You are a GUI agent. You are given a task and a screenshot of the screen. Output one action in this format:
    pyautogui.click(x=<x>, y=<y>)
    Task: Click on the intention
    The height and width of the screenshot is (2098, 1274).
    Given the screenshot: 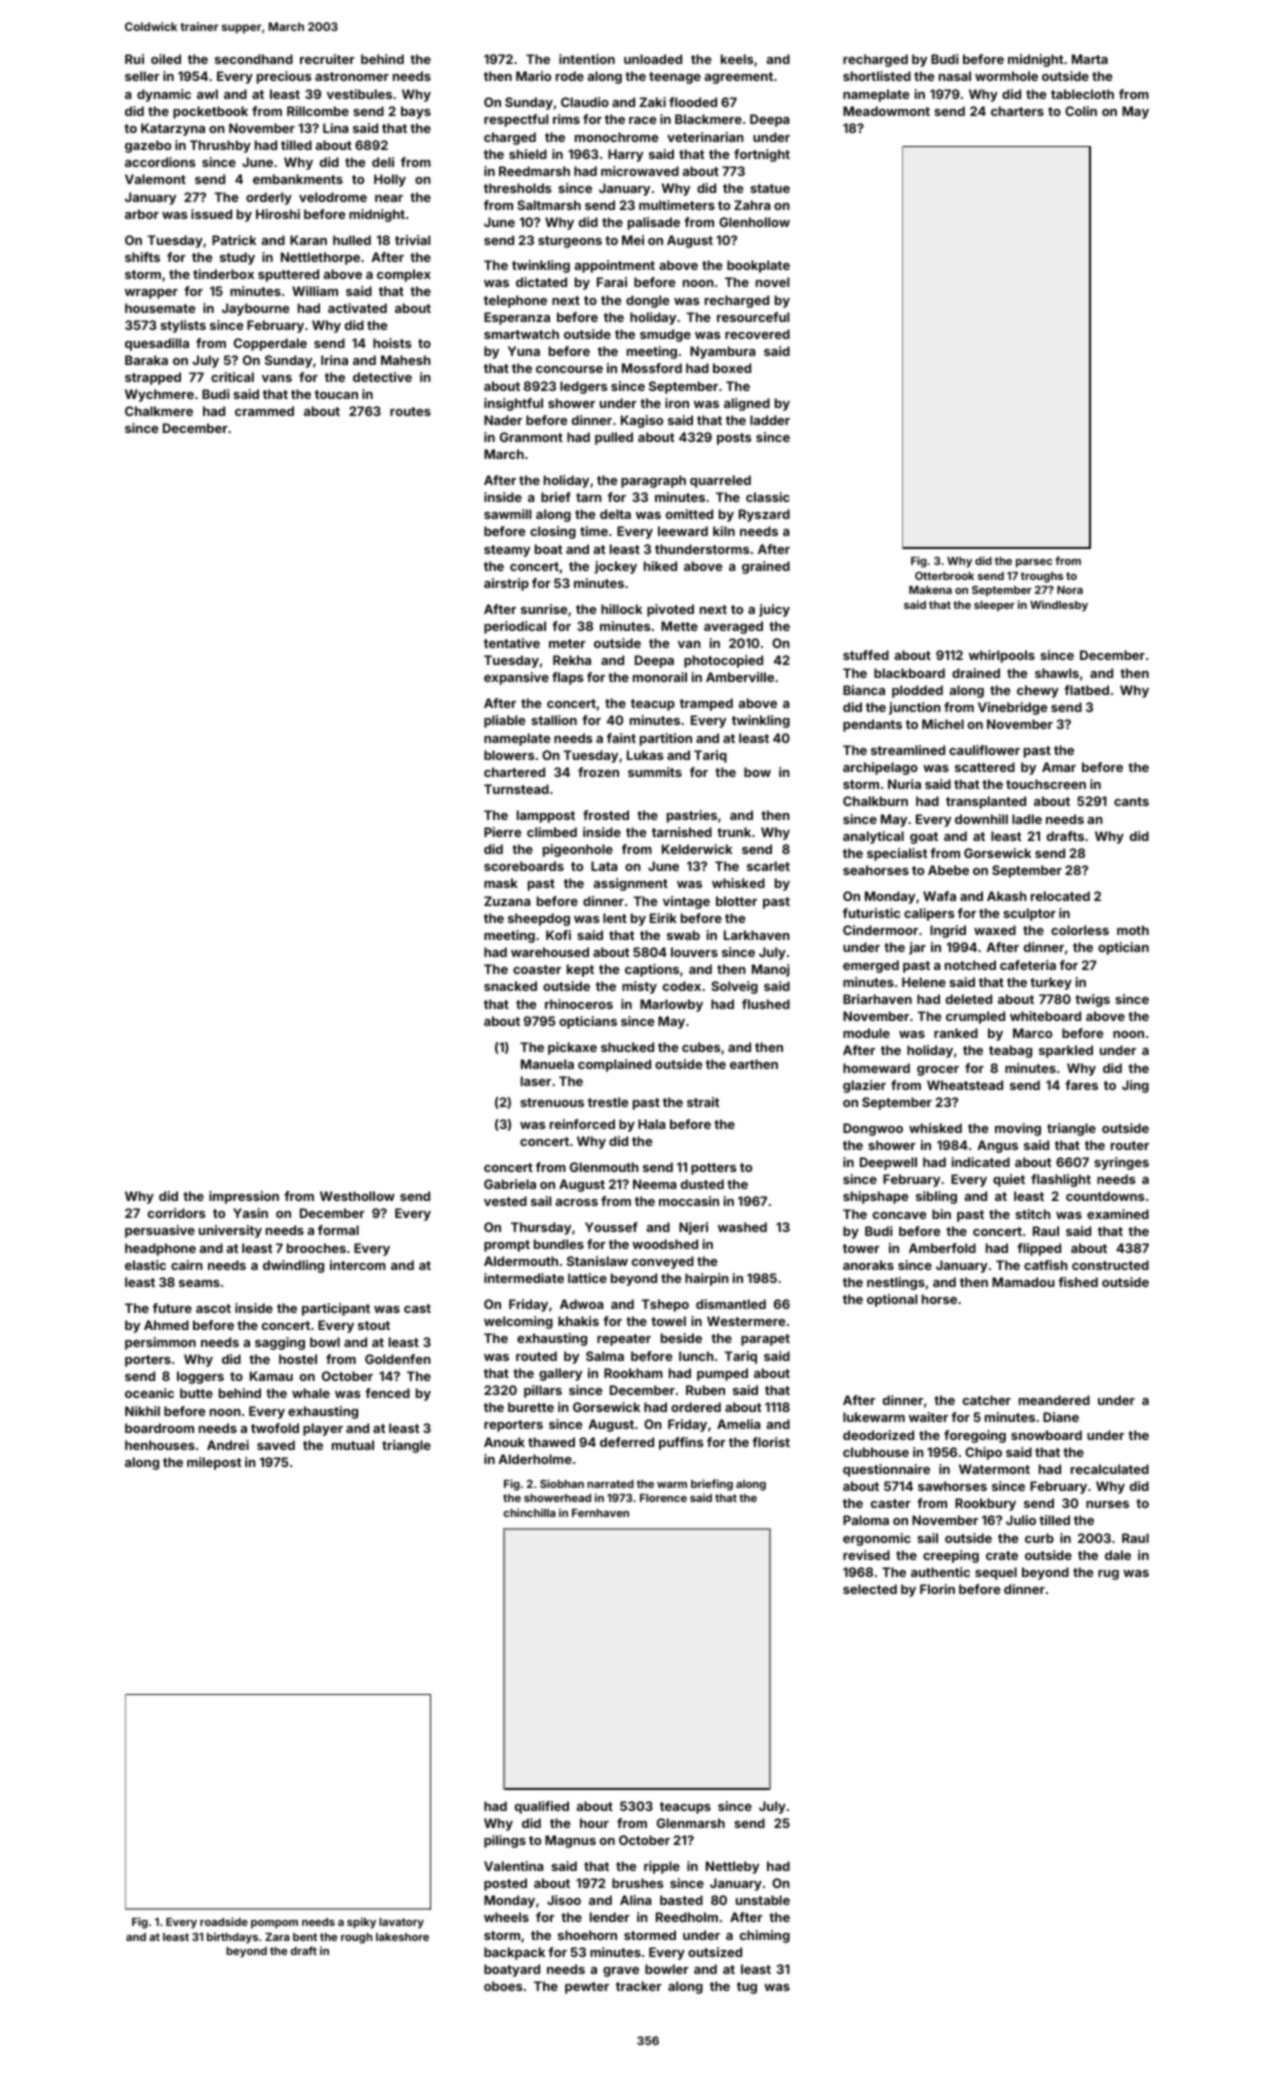 What is the action you would take?
    pyautogui.click(x=587, y=59)
